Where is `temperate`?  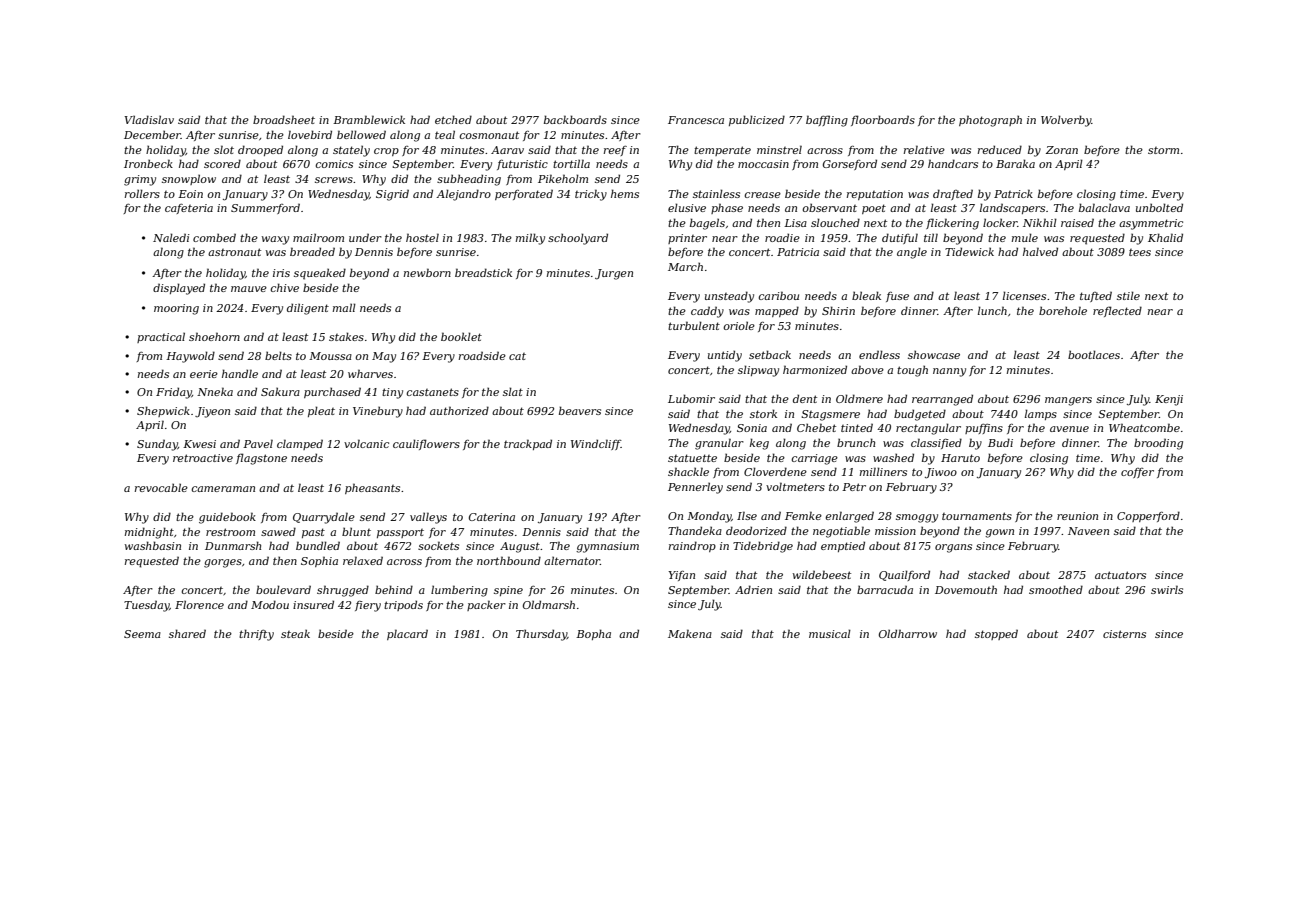 temperate is located at coordinates (722, 151).
